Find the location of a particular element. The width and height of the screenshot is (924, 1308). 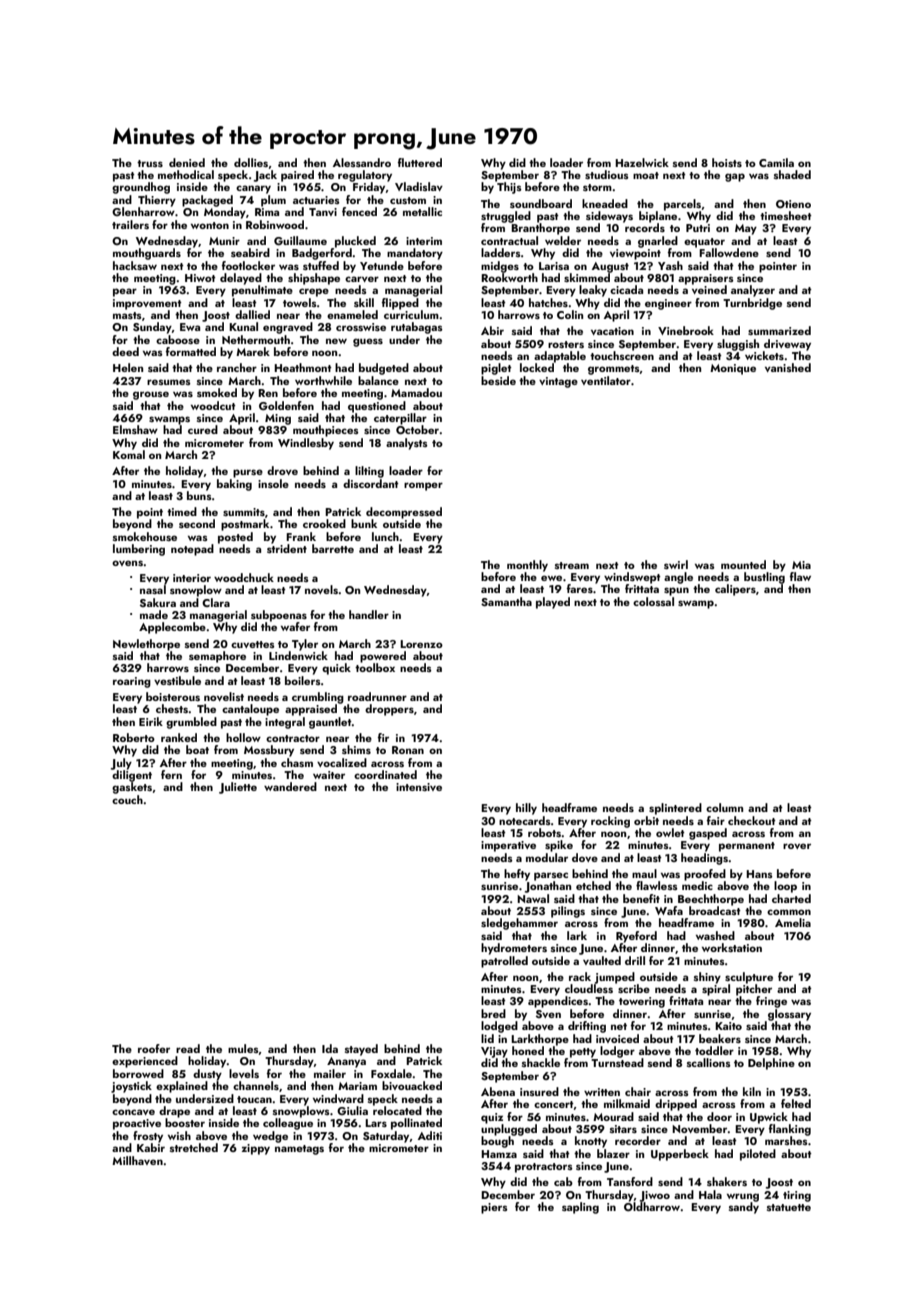

Elmshaw is located at coordinates (135, 429).
